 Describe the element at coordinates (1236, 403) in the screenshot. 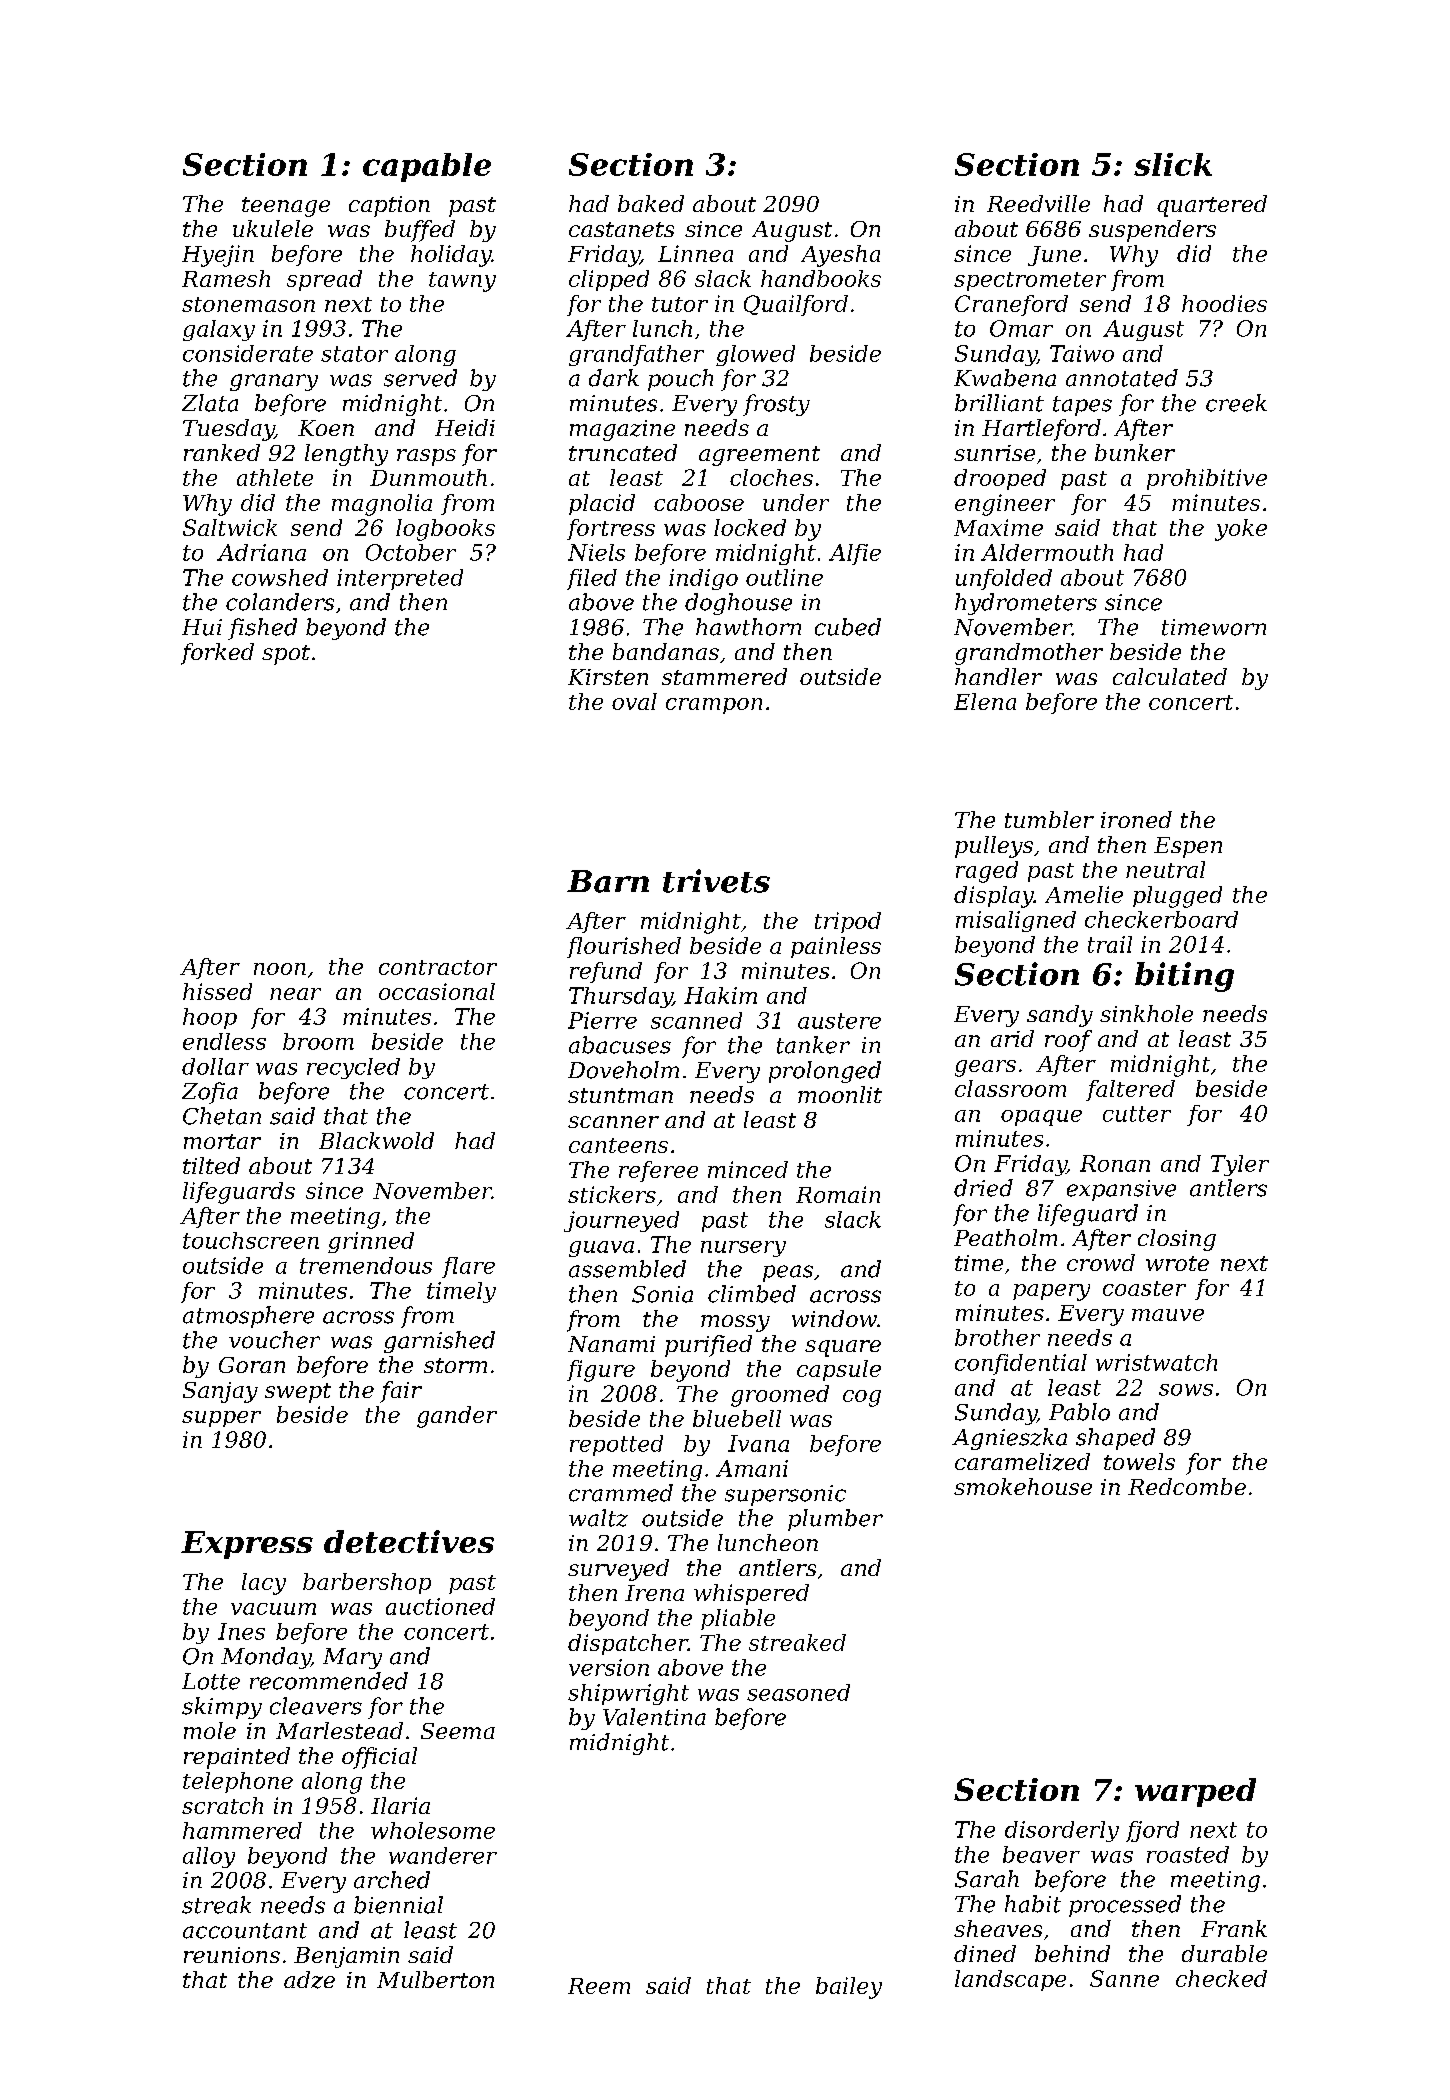

I see `creek` at that location.
